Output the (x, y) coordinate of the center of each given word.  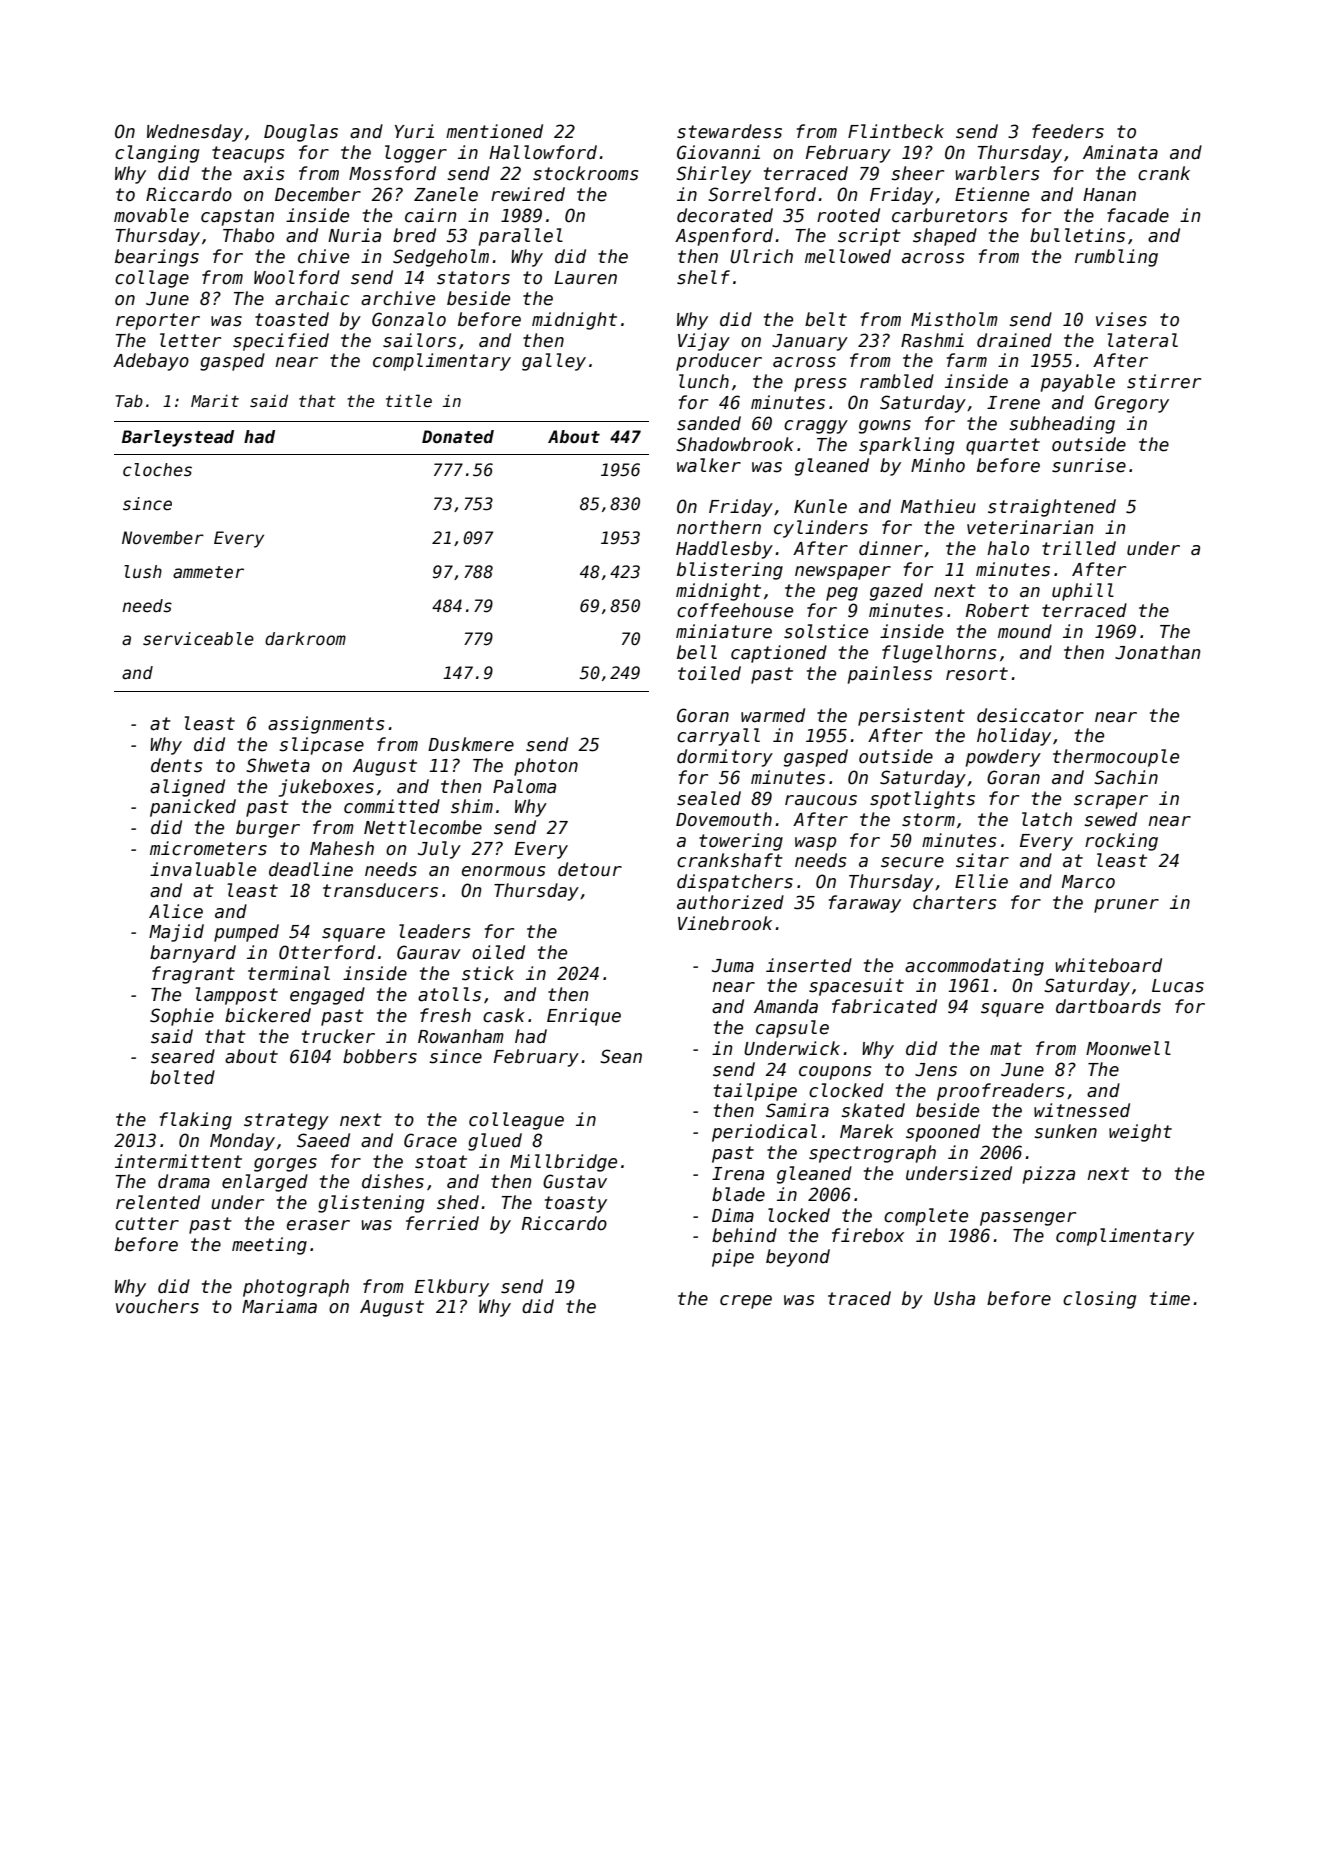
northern (719, 527)
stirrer (1164, 381)
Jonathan (1158, 652)
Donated (458, 437)
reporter (158, 321)
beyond (798, 1258)
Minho (938, 465)
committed (392, 806)
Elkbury (452, 1288)
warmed (773, 715)
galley (554, 362)
